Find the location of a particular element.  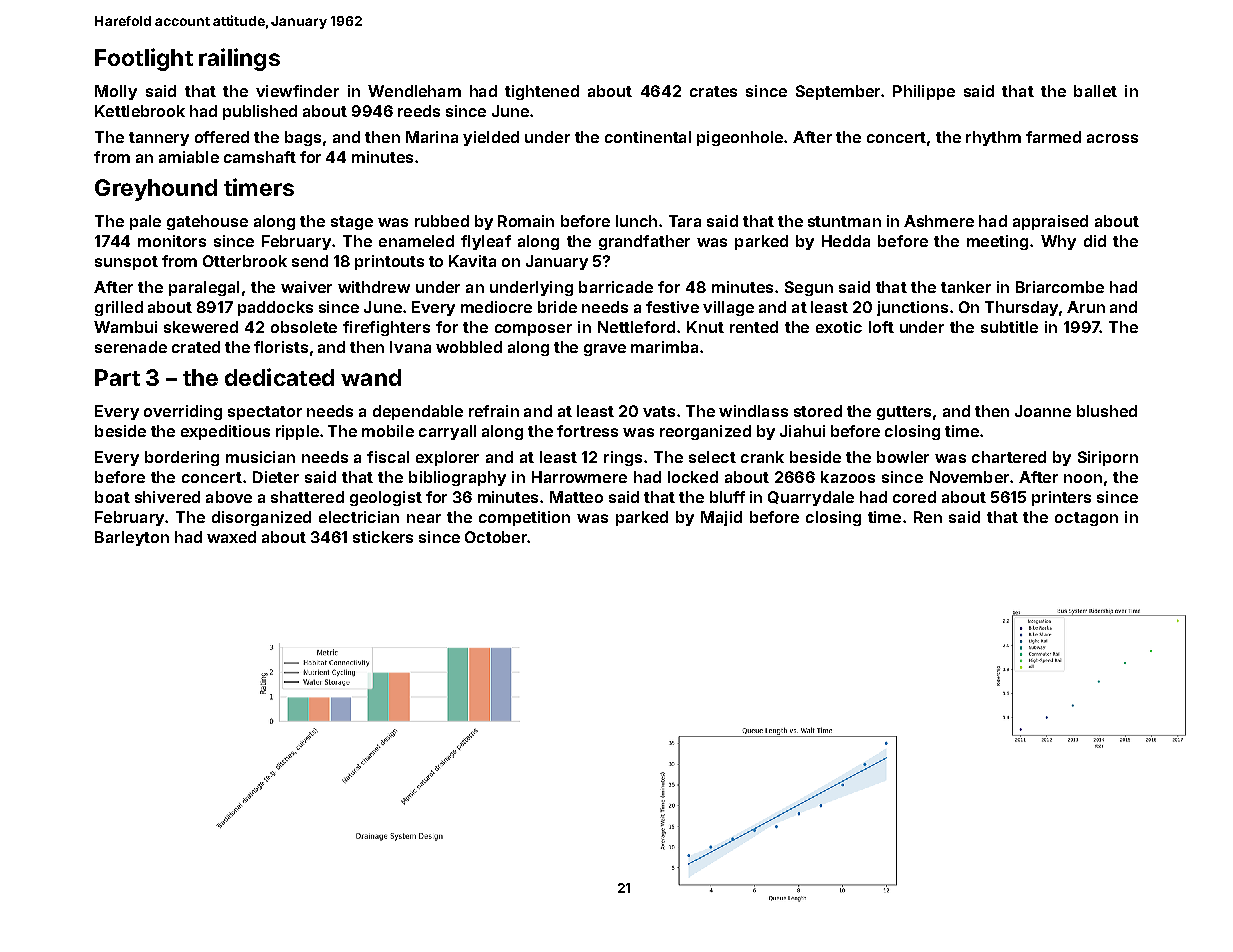

gutters is located at coordinates (904, 413).
